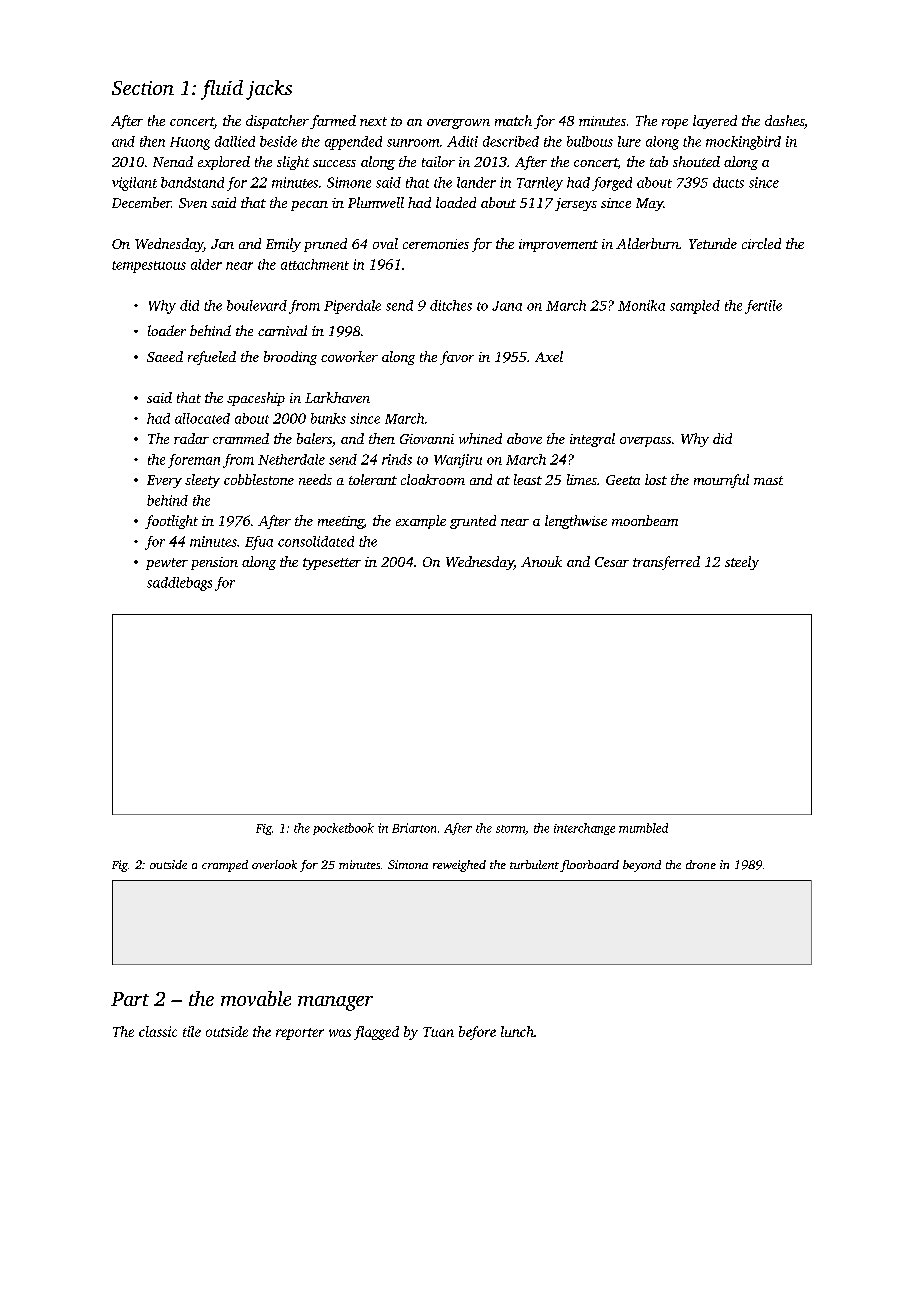  Describe the element at coordinates (191, 438) in the screenshot. I see `radar` at that location.
